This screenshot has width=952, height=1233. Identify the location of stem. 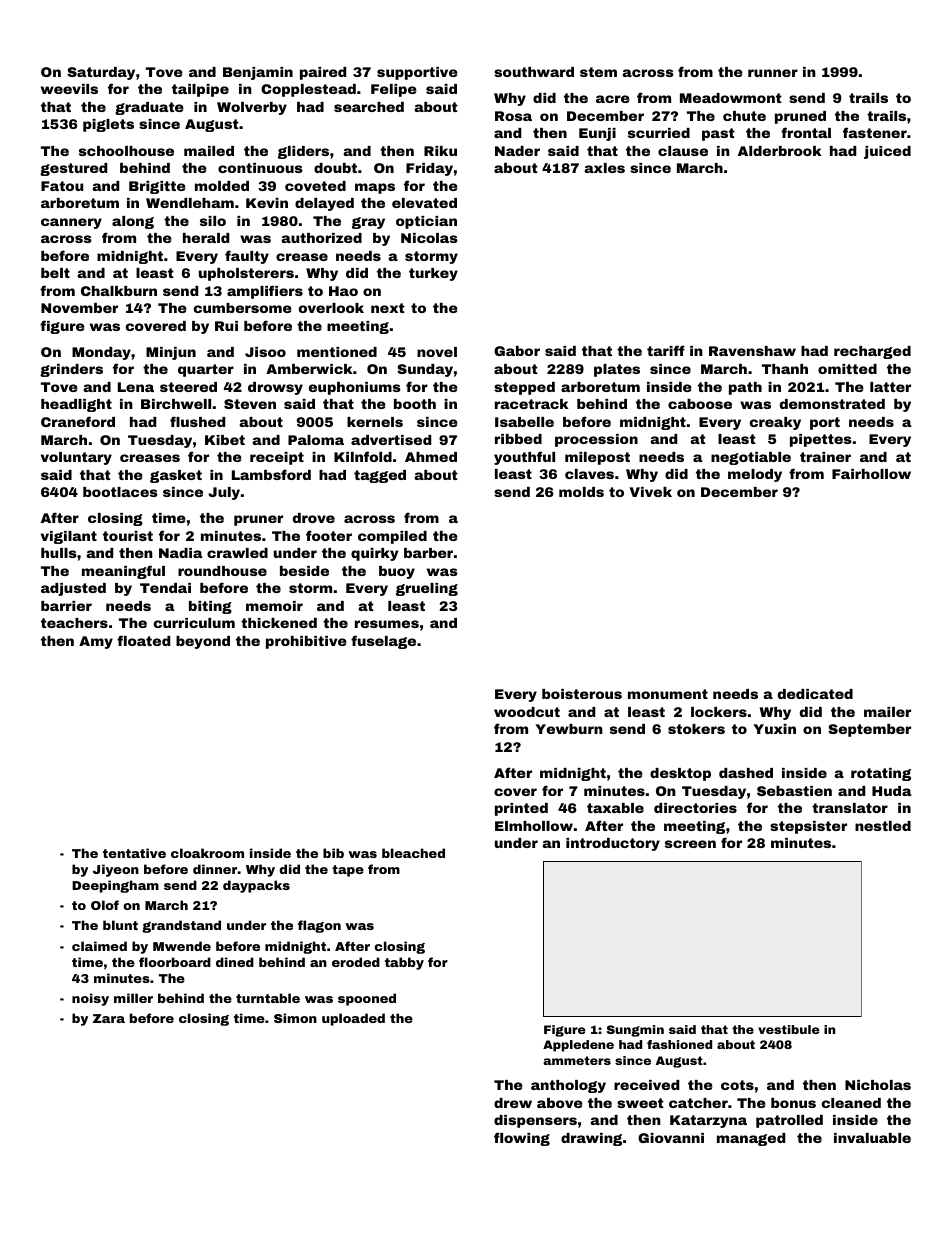
(598, 72).
